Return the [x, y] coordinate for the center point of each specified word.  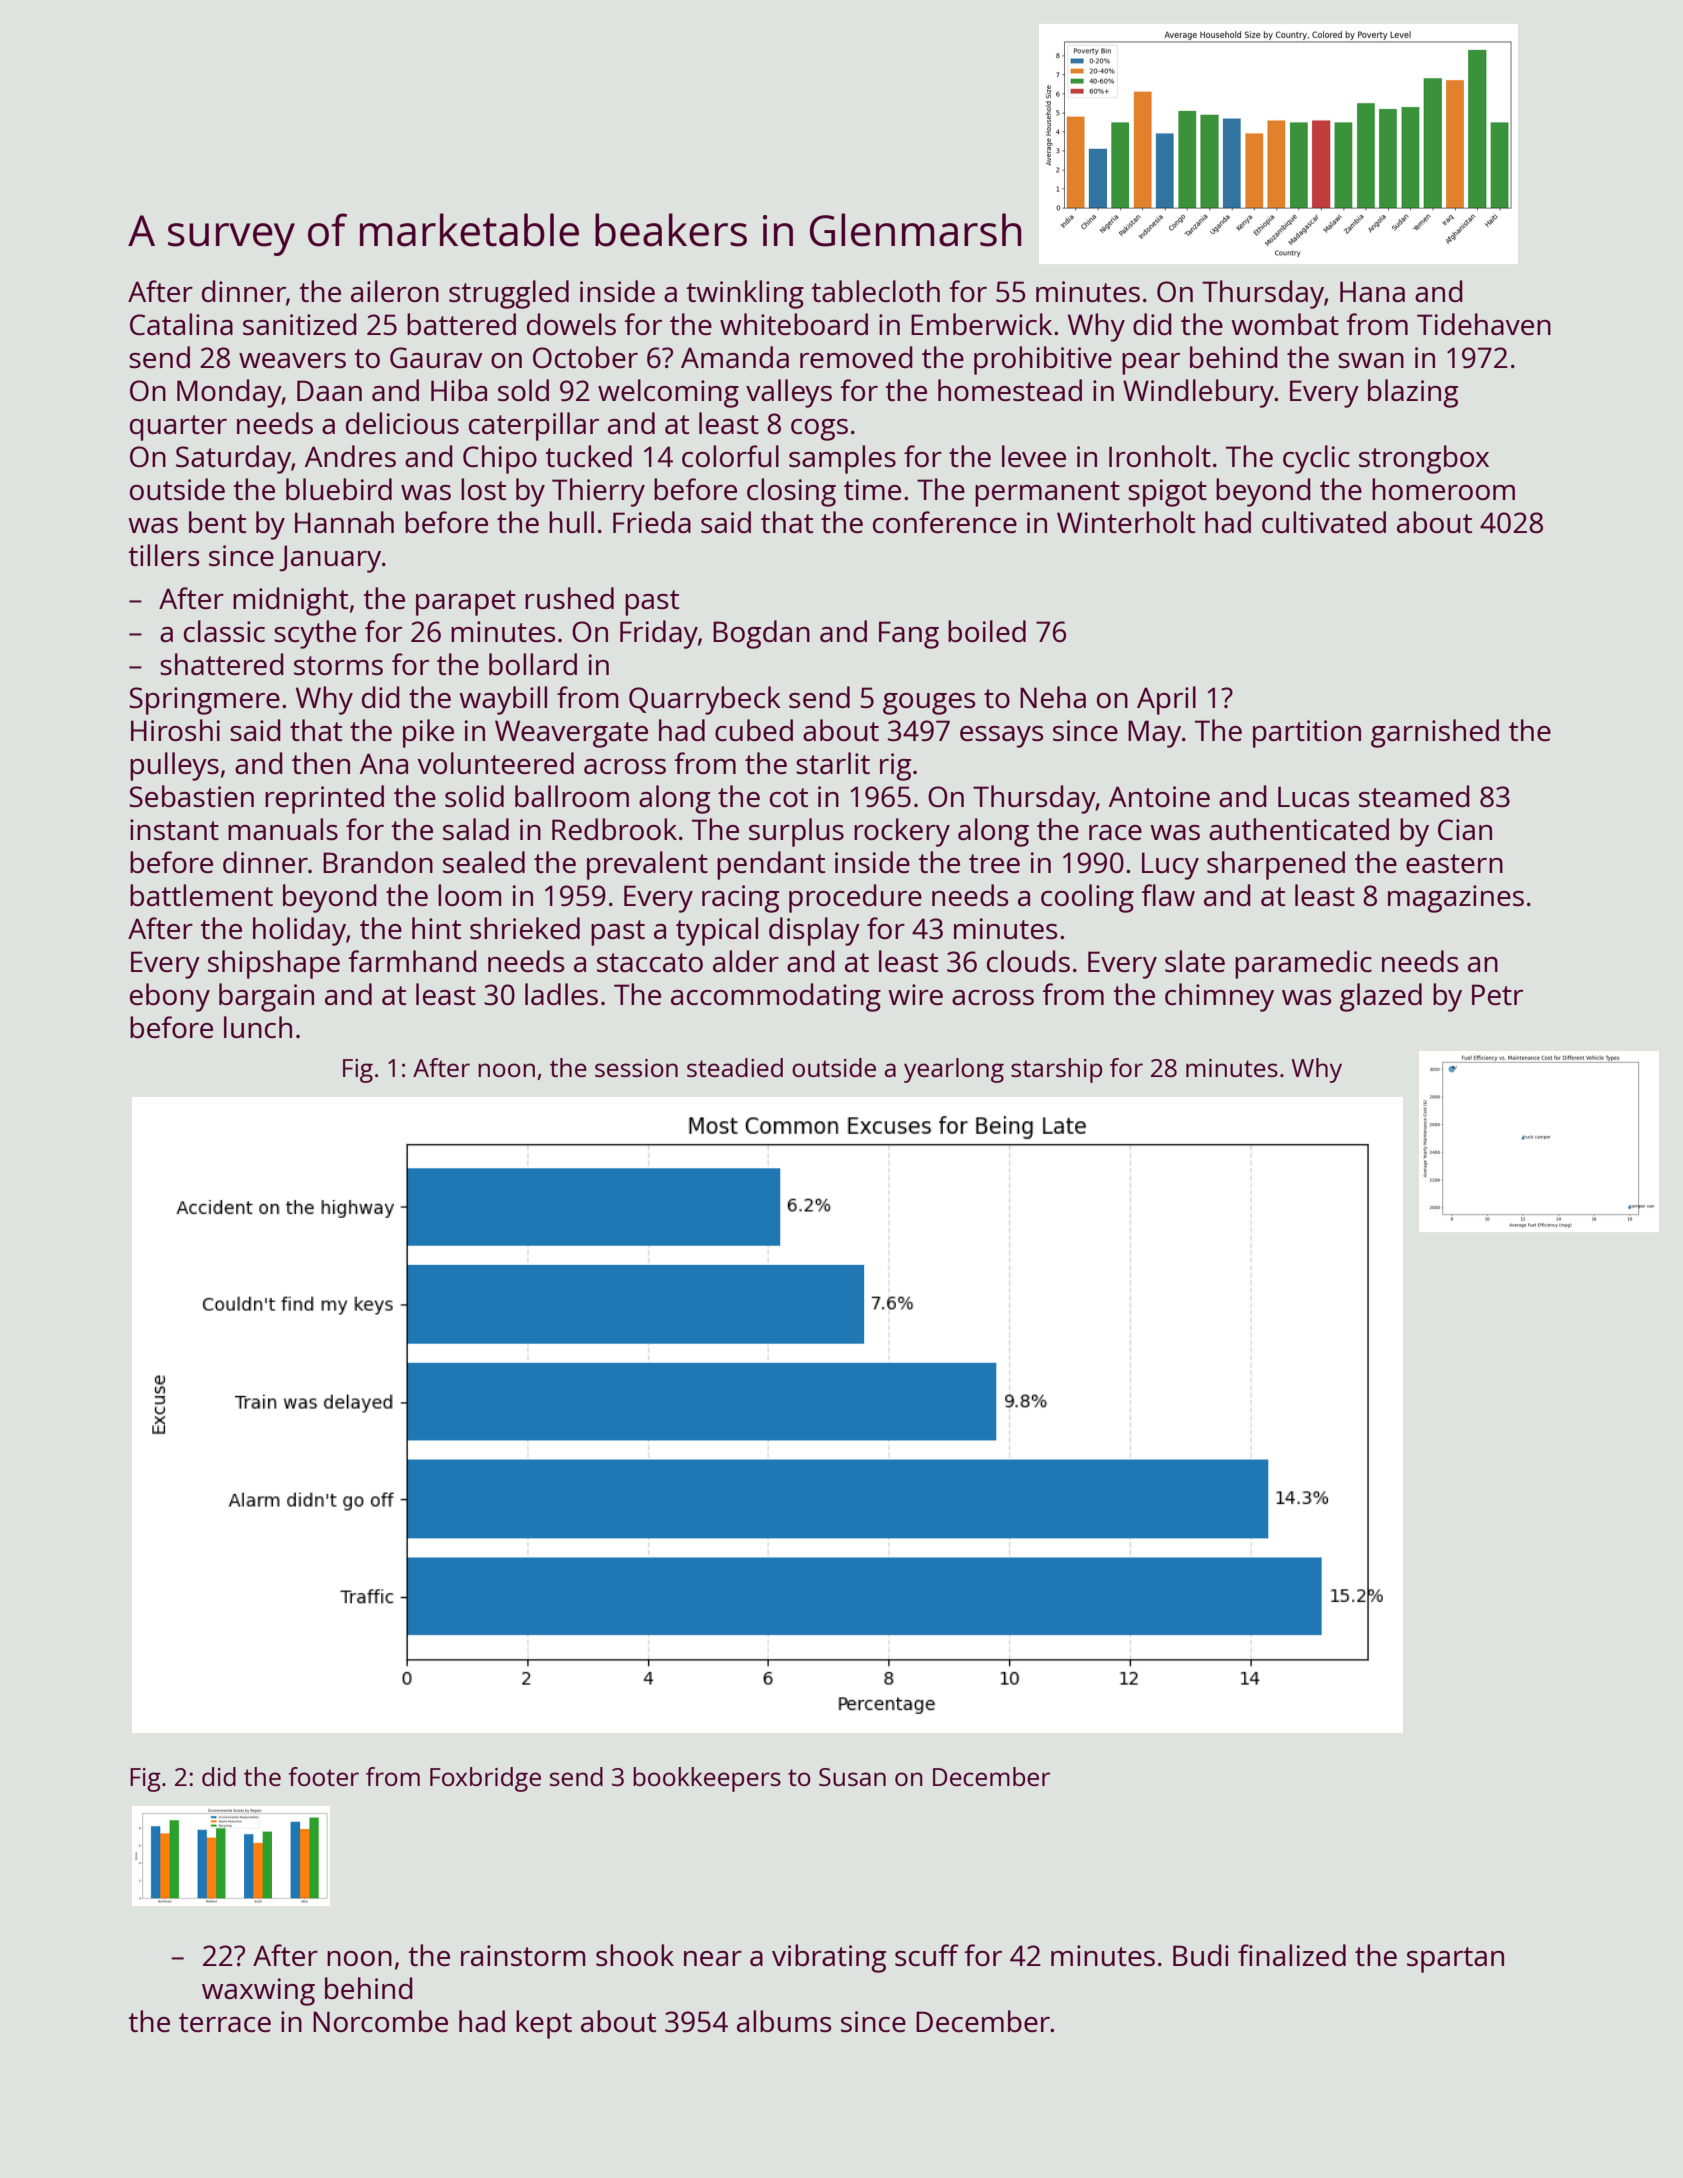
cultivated [1324, 522]
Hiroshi [175, 730]
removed [856, 357]
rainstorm [523, 1955]
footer [324, 1776]
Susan [852, 1777]
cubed [754, 730]
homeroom [1443, 489]
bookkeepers [707, 1779]
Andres [350, 456]
